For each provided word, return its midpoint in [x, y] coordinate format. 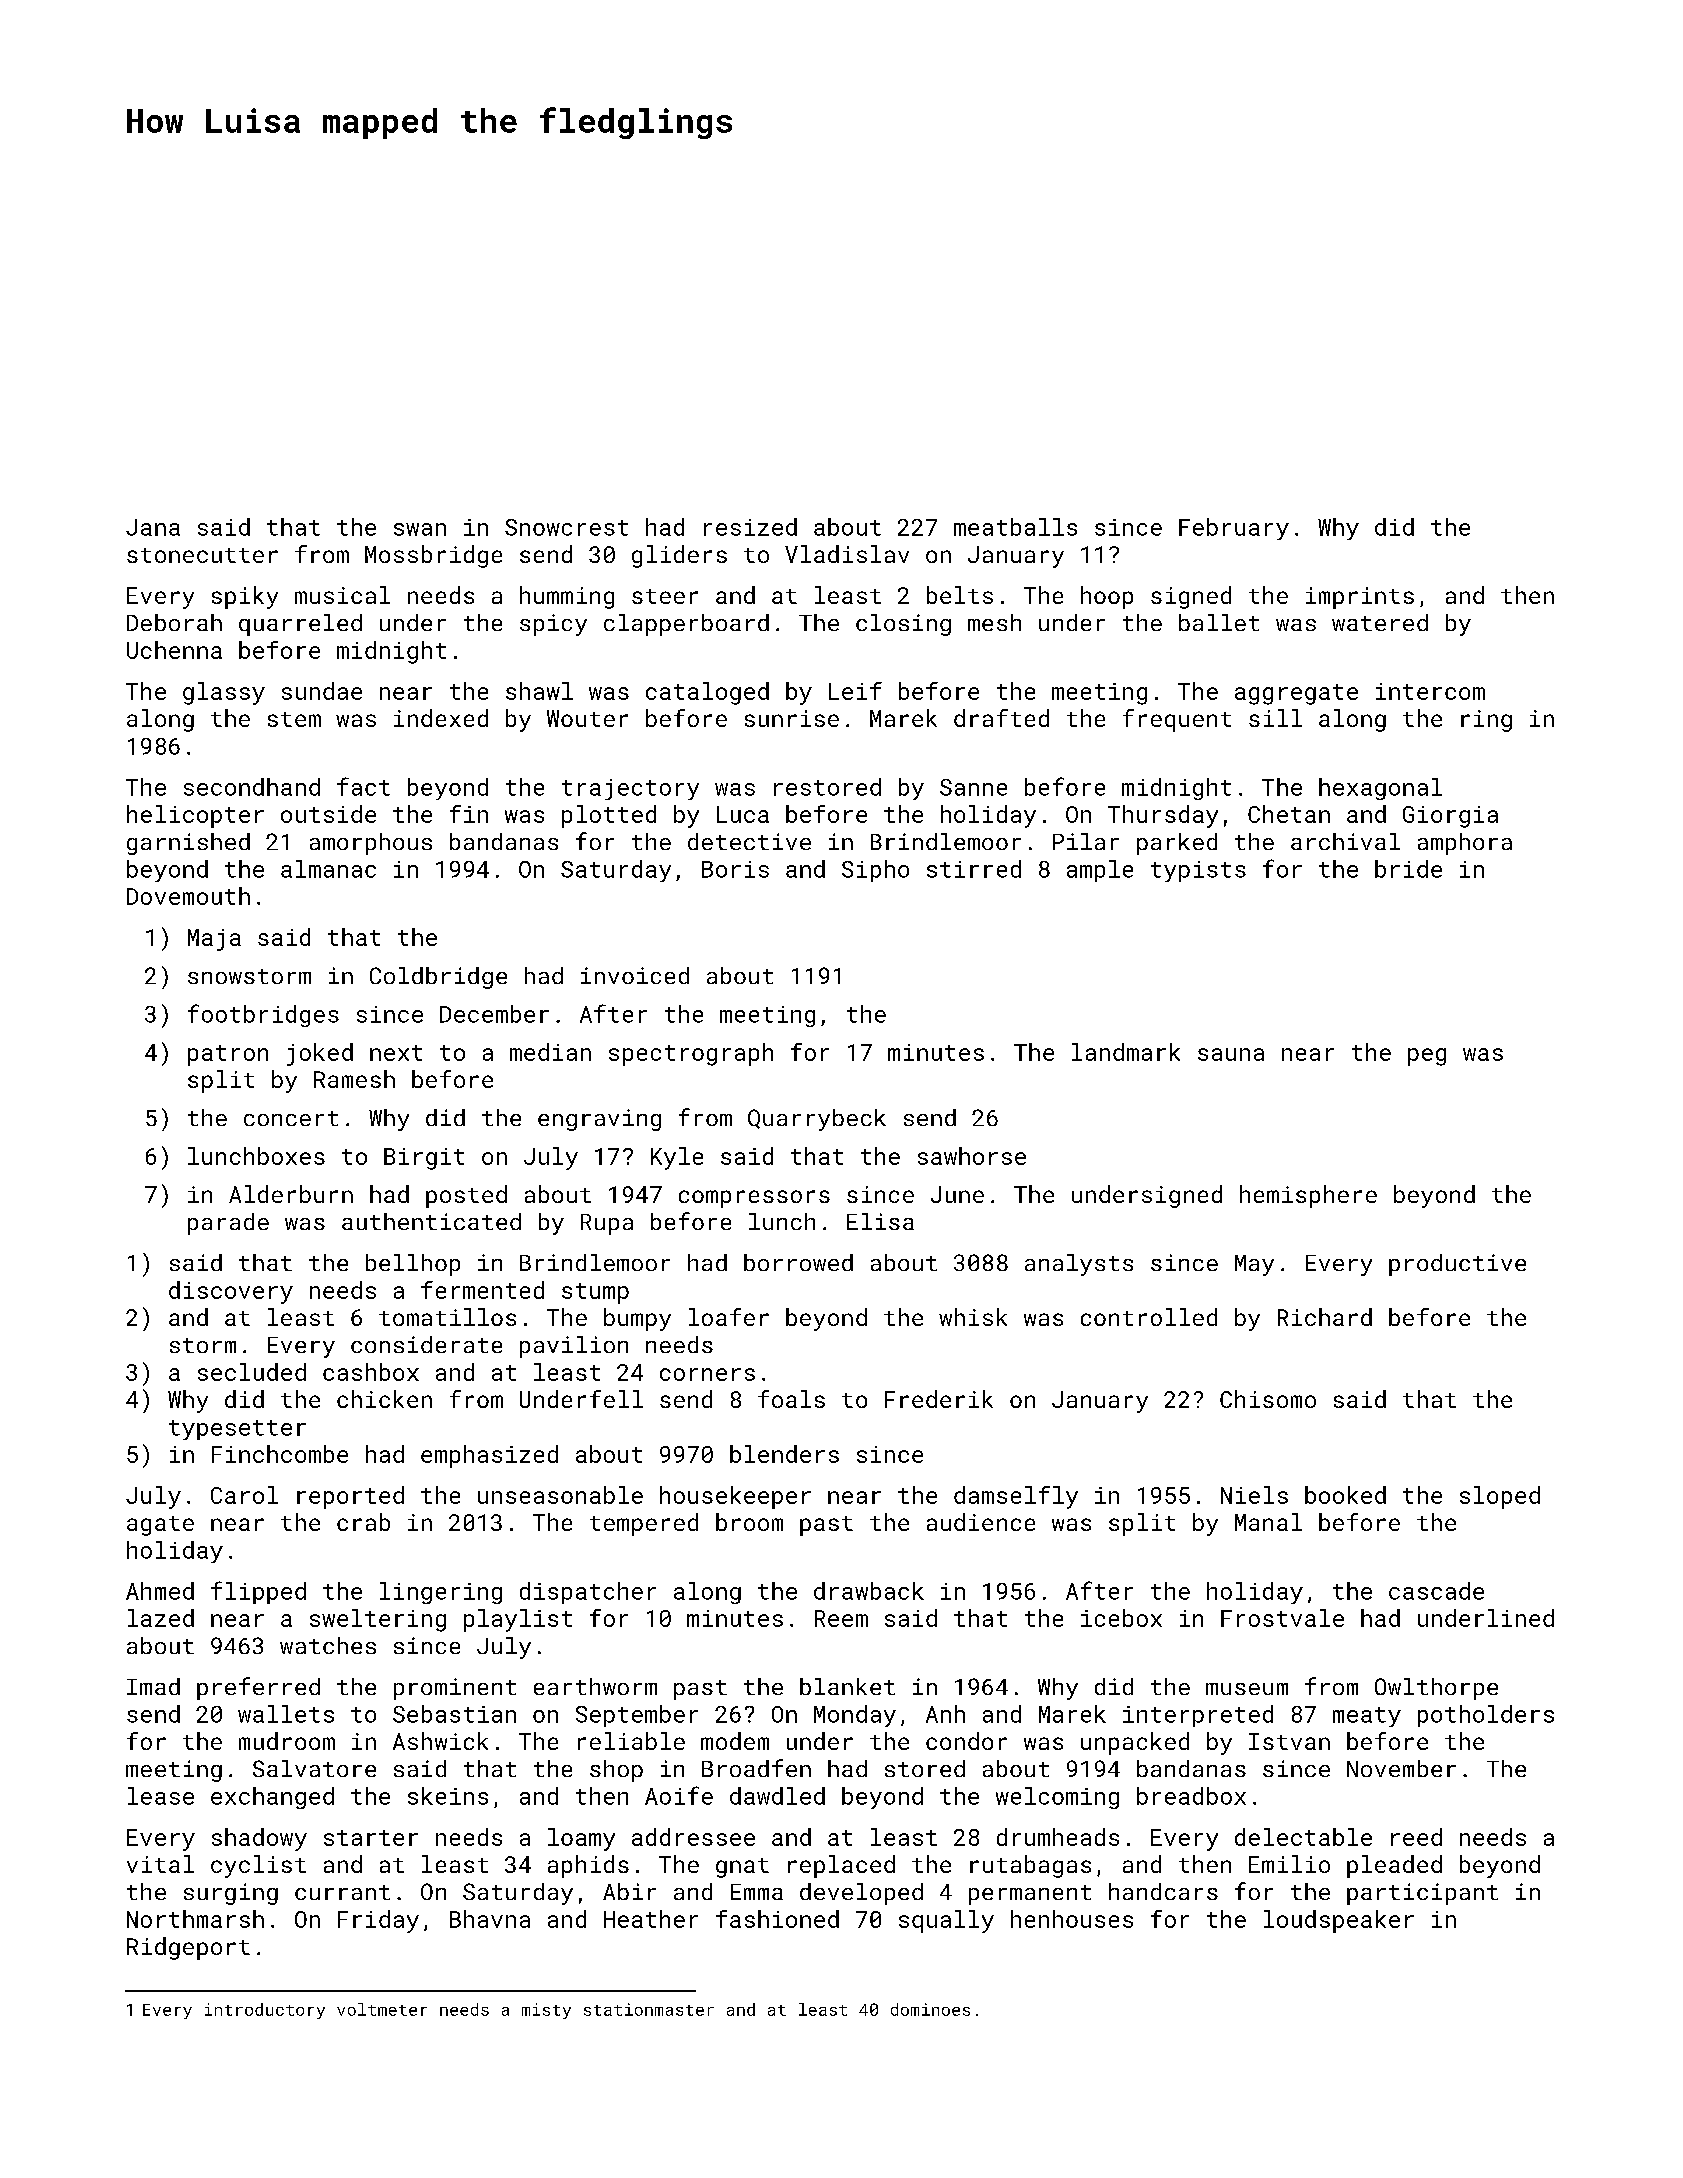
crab [363, 1522]
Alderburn [291, 1194]
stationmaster [649, 2009]
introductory [265, 2011]
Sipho [875, 871]
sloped [1500, 1497]
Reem [841, 1618]
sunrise [792, 718]
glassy [224, 693]
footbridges [263, 1015]
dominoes [930, 2009]
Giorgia [1450, 817]
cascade [1436, 1591]
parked [1177, 844]
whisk [973, 1317]
